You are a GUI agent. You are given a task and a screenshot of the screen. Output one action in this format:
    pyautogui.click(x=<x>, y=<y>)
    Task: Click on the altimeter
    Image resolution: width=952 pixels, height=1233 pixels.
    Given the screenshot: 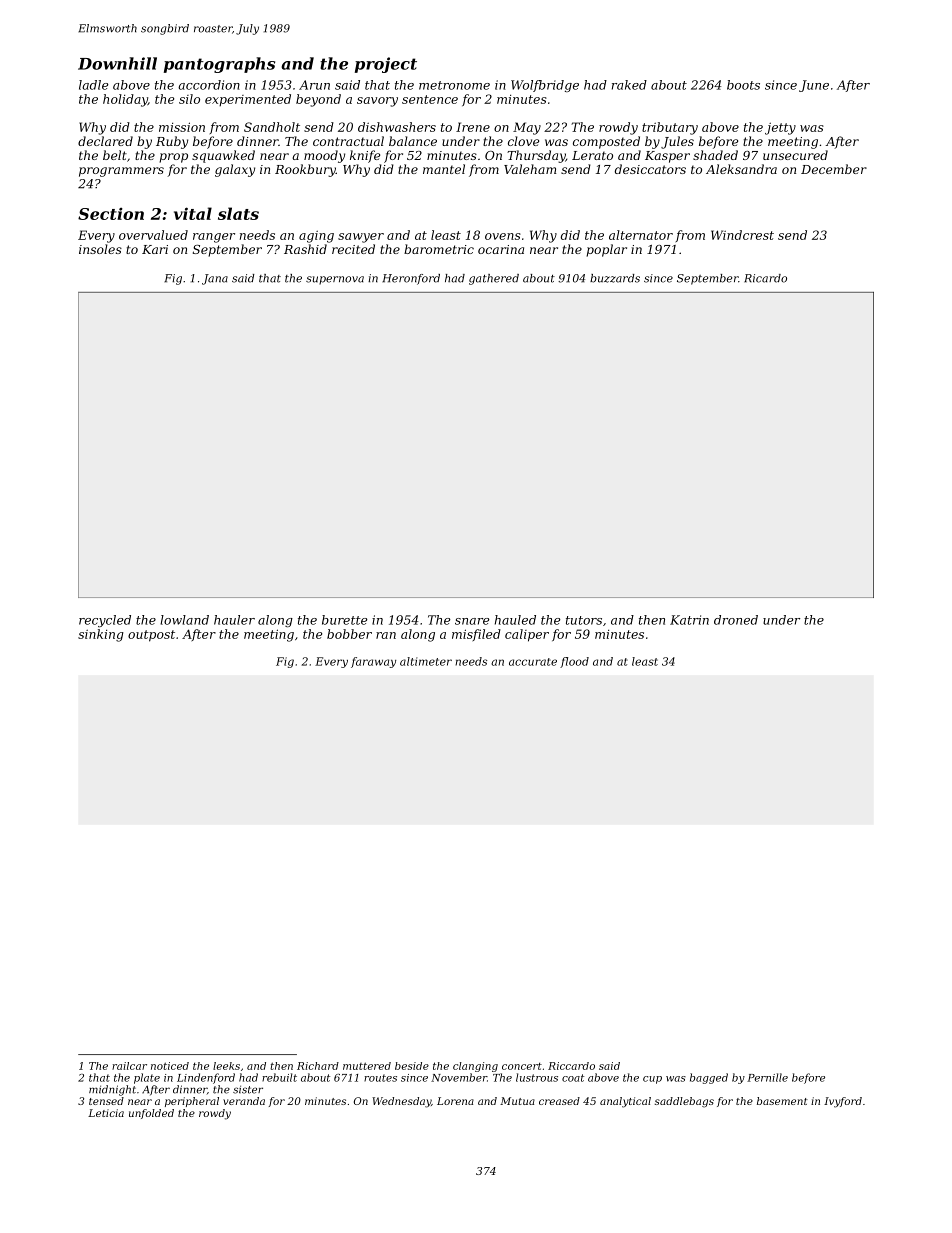 What is the action you would take?
    pyautogui.click(x=426, y=661)
